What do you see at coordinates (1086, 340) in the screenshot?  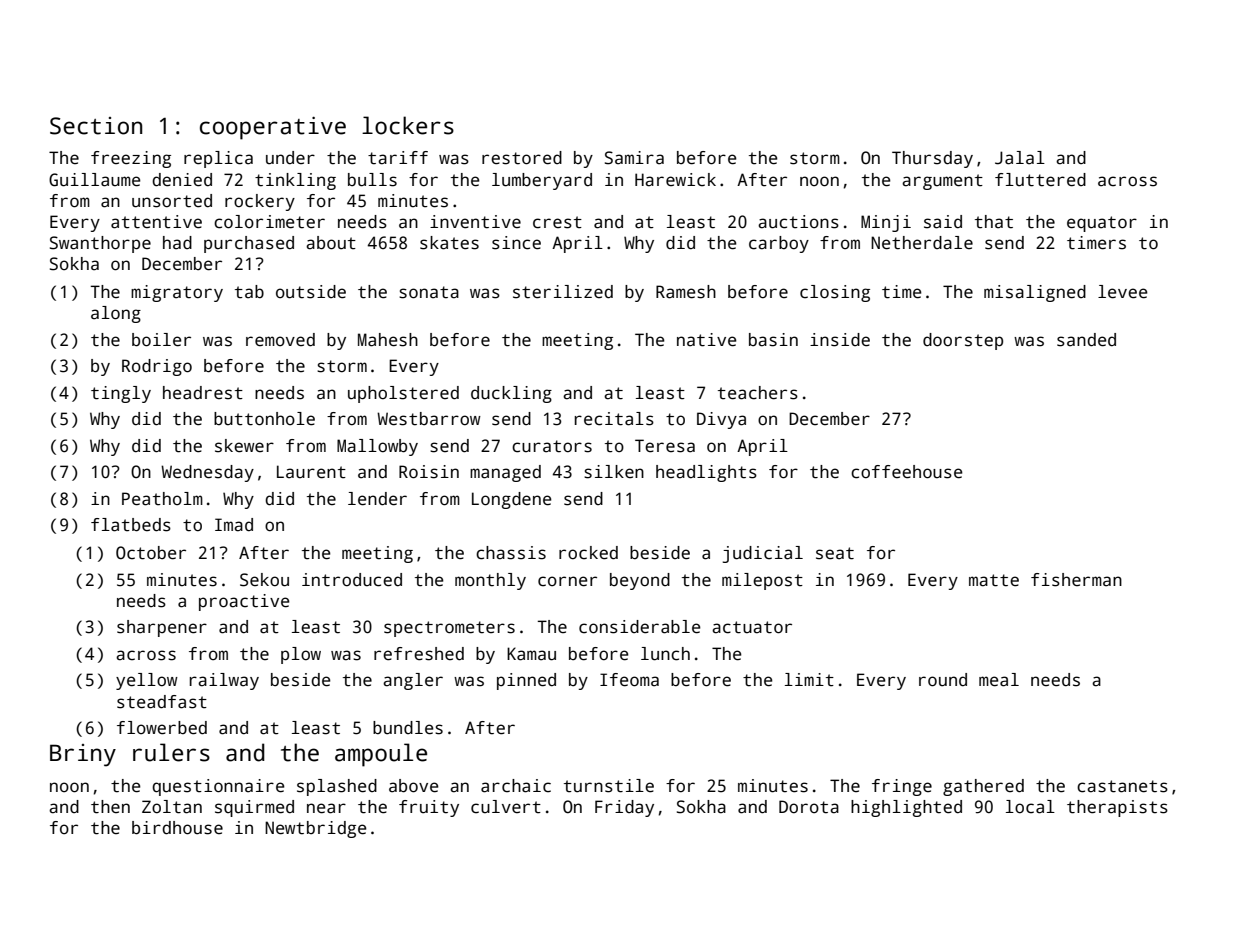 I see `sanded` at bounding box center [1086, 340].
